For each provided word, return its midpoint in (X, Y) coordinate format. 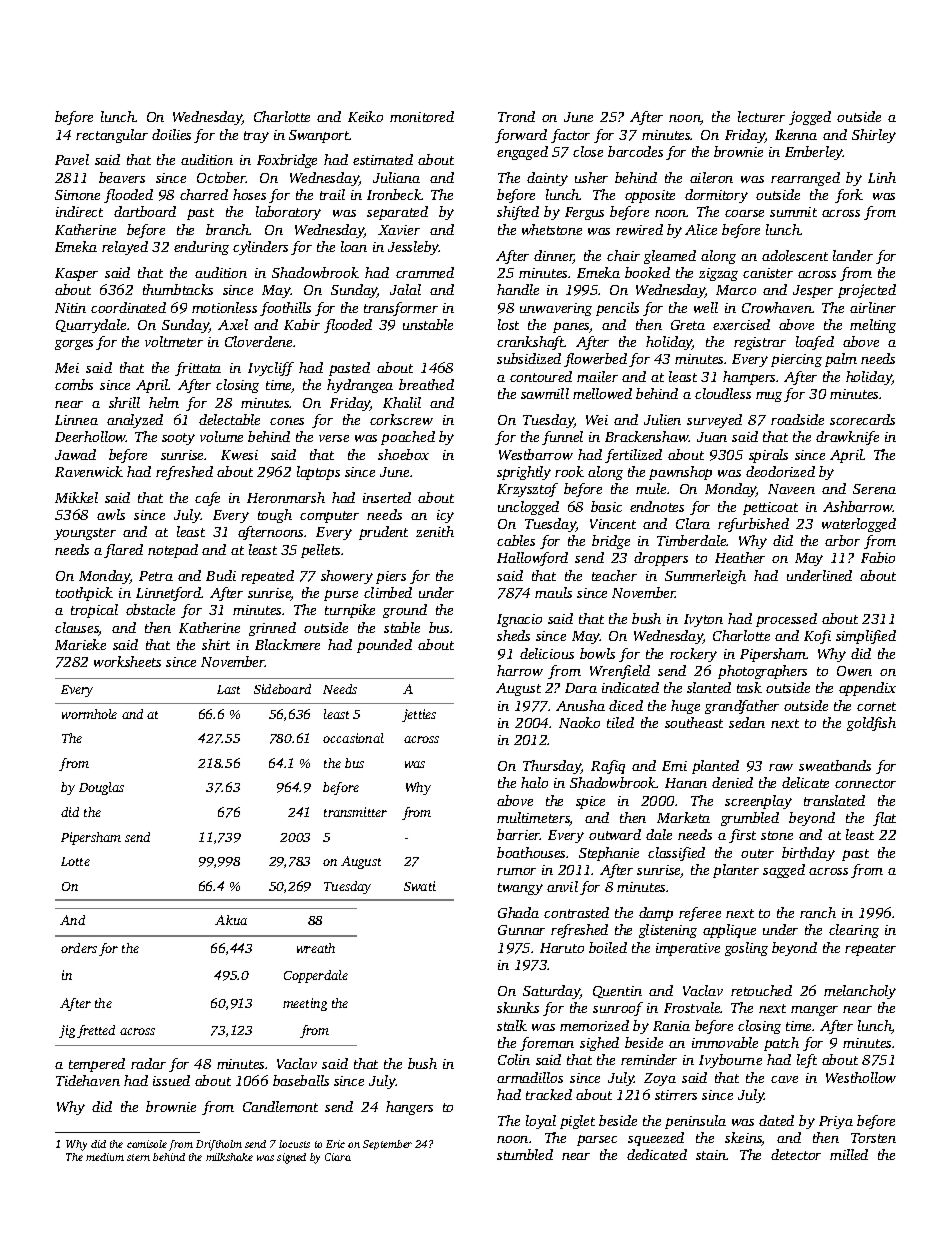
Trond (516, 116)
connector (865, 783)
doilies (171, 134)
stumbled (525, 1154)
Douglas (101, 788)
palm (841, 360)
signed (291, 1158)
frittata (198, 369)
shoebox (403, 454)
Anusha (580, 705)
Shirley (874, 136)
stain (711, 1155)
